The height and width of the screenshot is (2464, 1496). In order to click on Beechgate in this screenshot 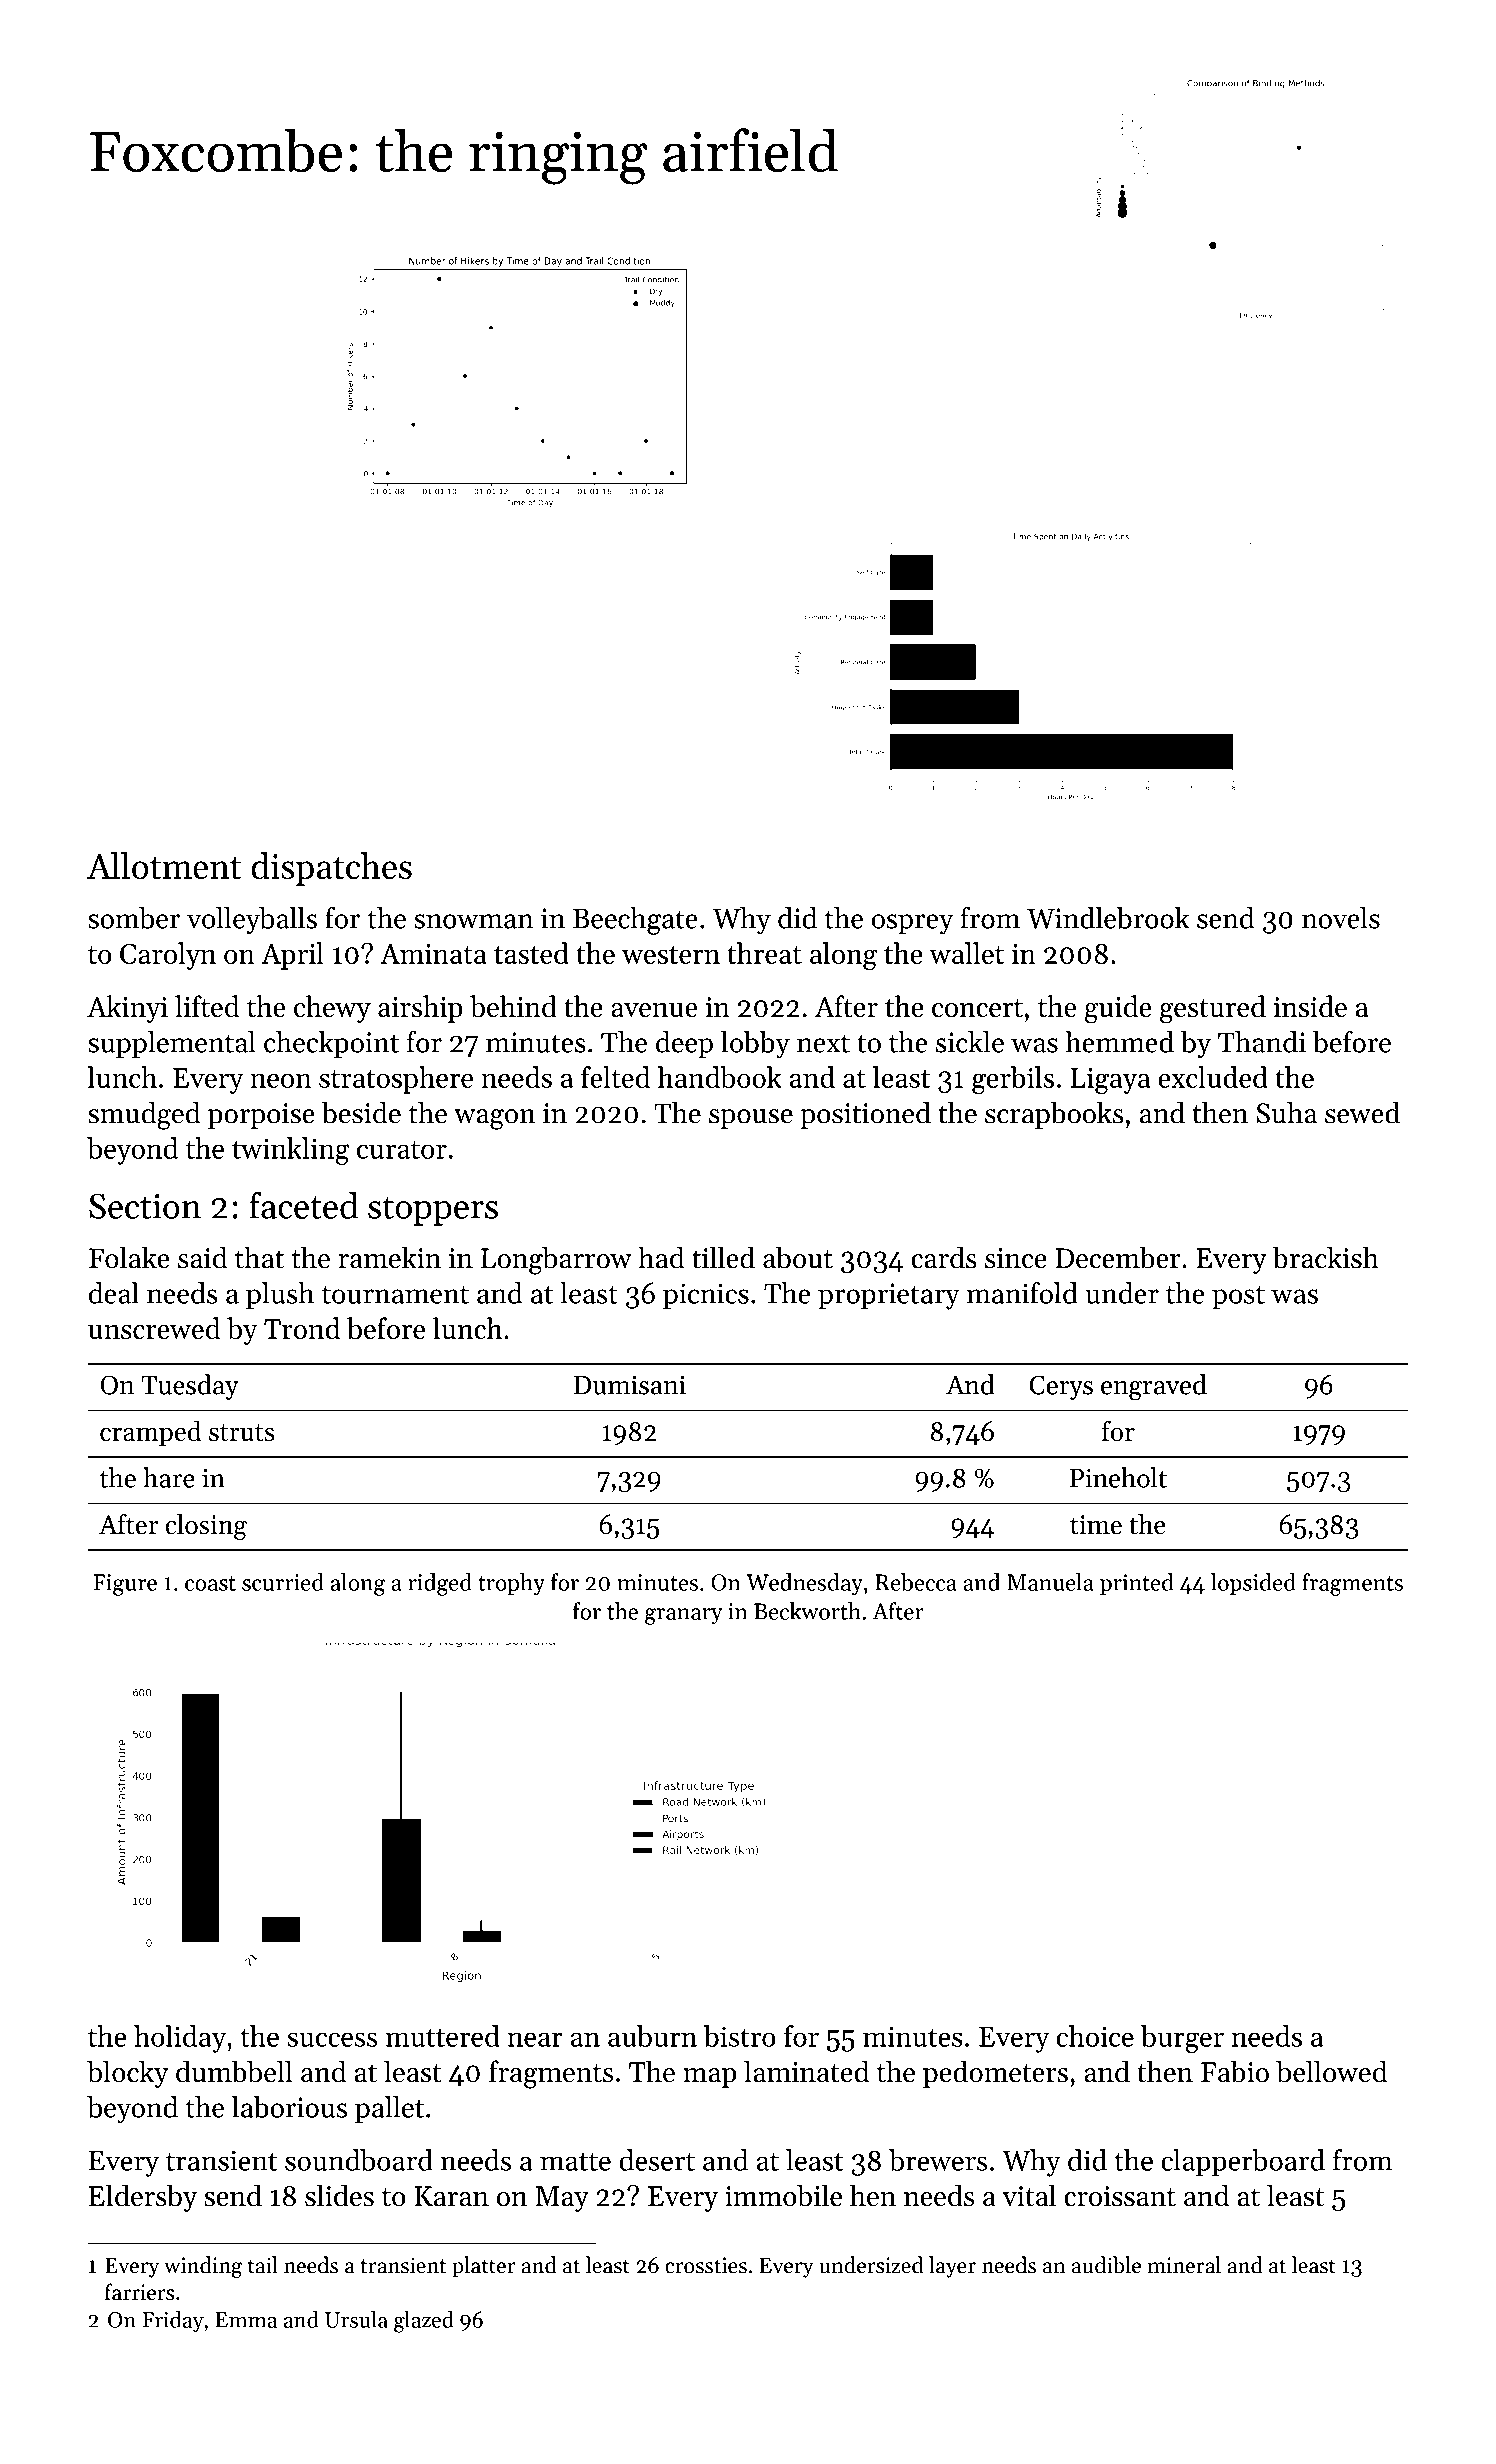, I will do `click(635, 921)`.
